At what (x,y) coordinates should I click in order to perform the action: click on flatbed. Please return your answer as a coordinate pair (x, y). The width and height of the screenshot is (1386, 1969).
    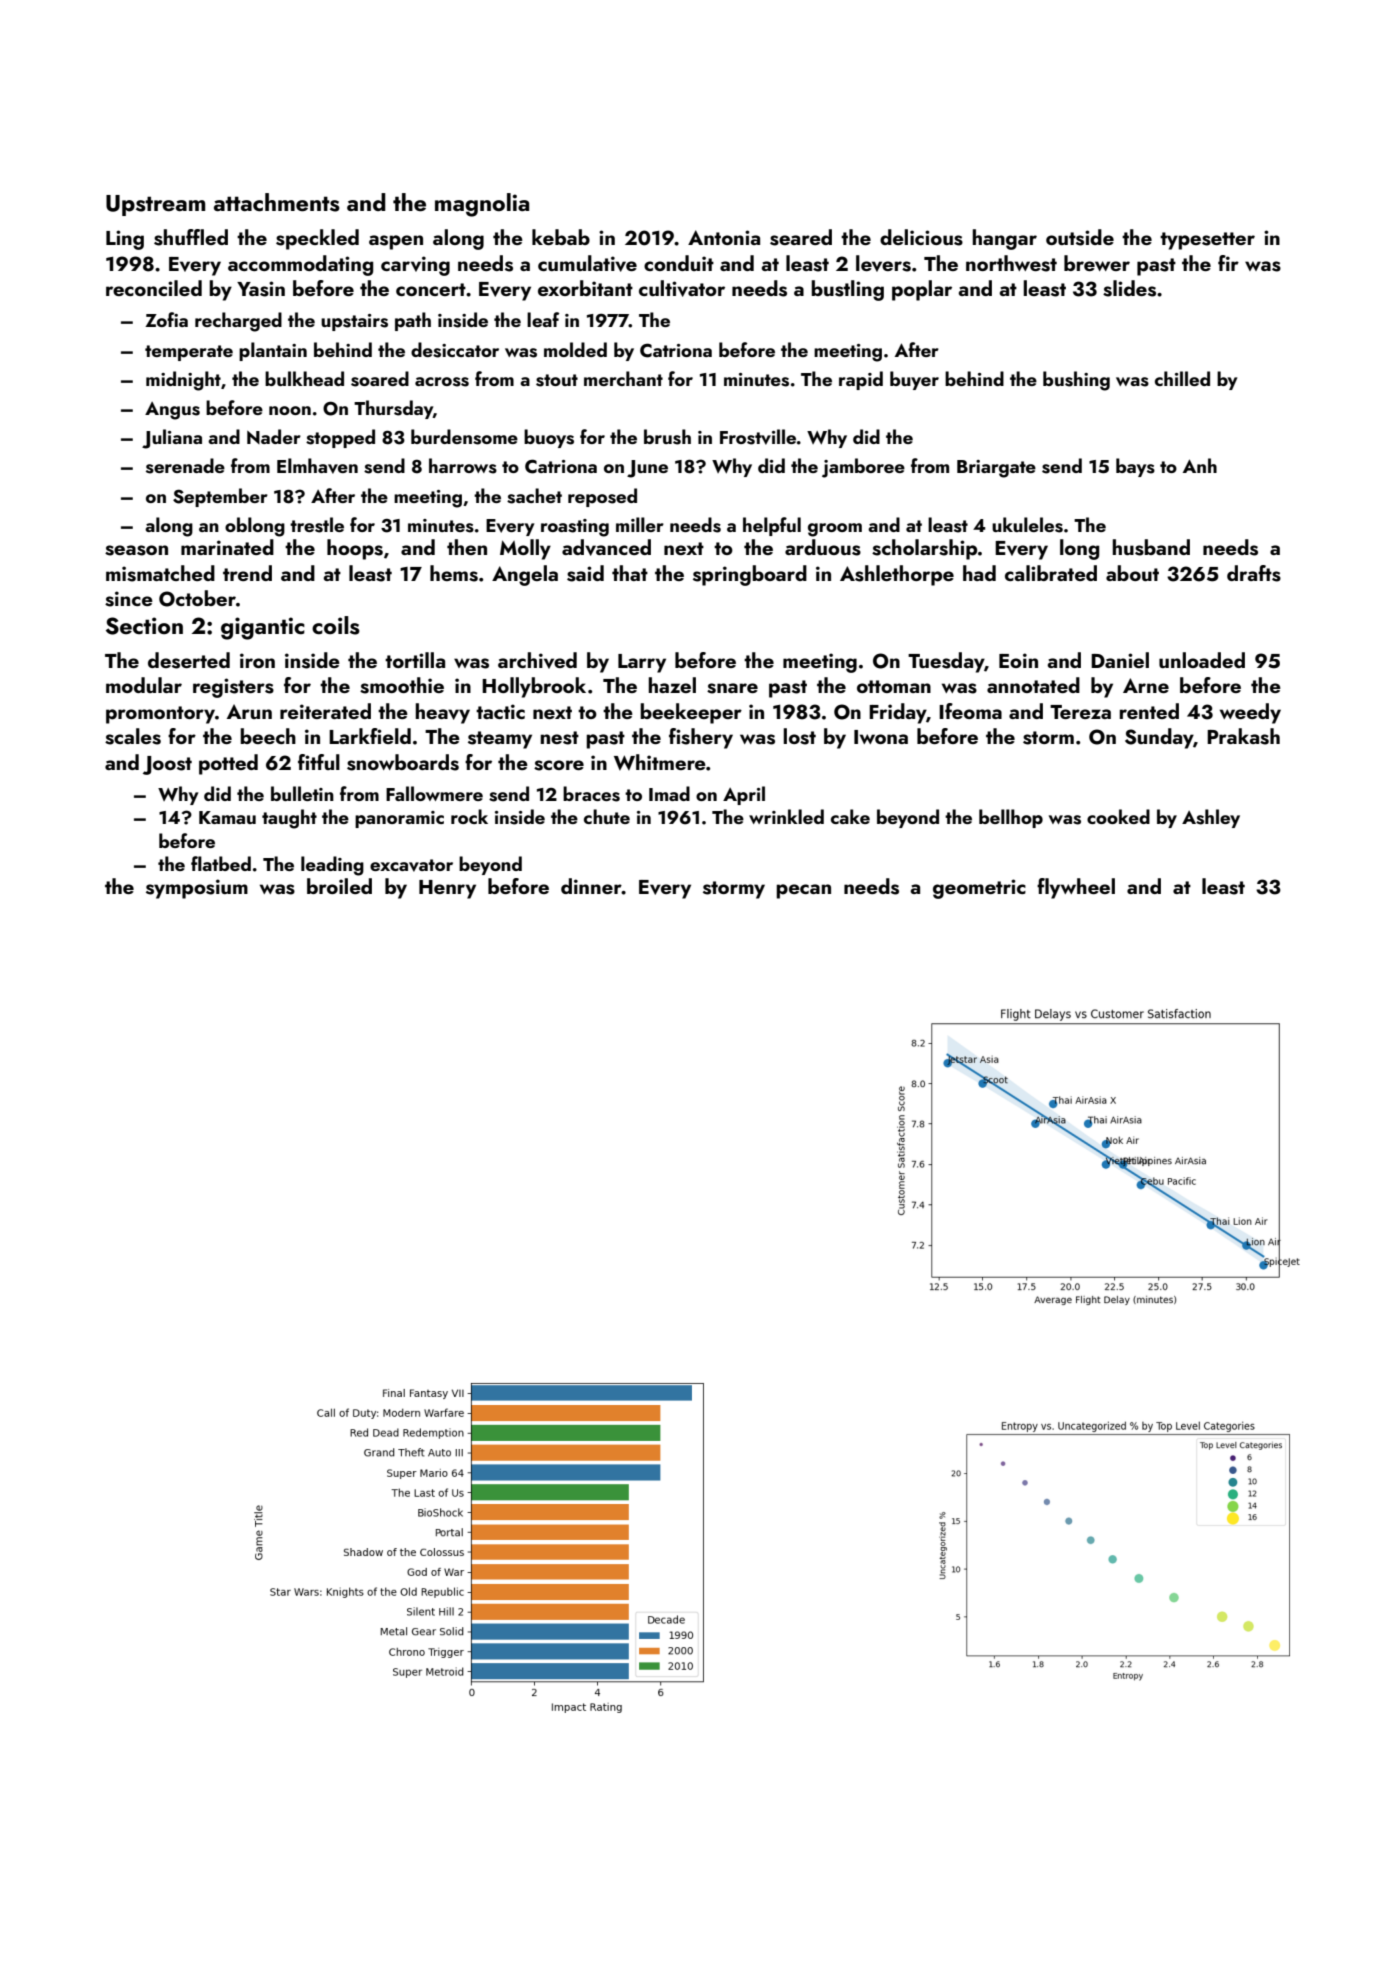
    Looking at the image, I should click on (221, 863).
